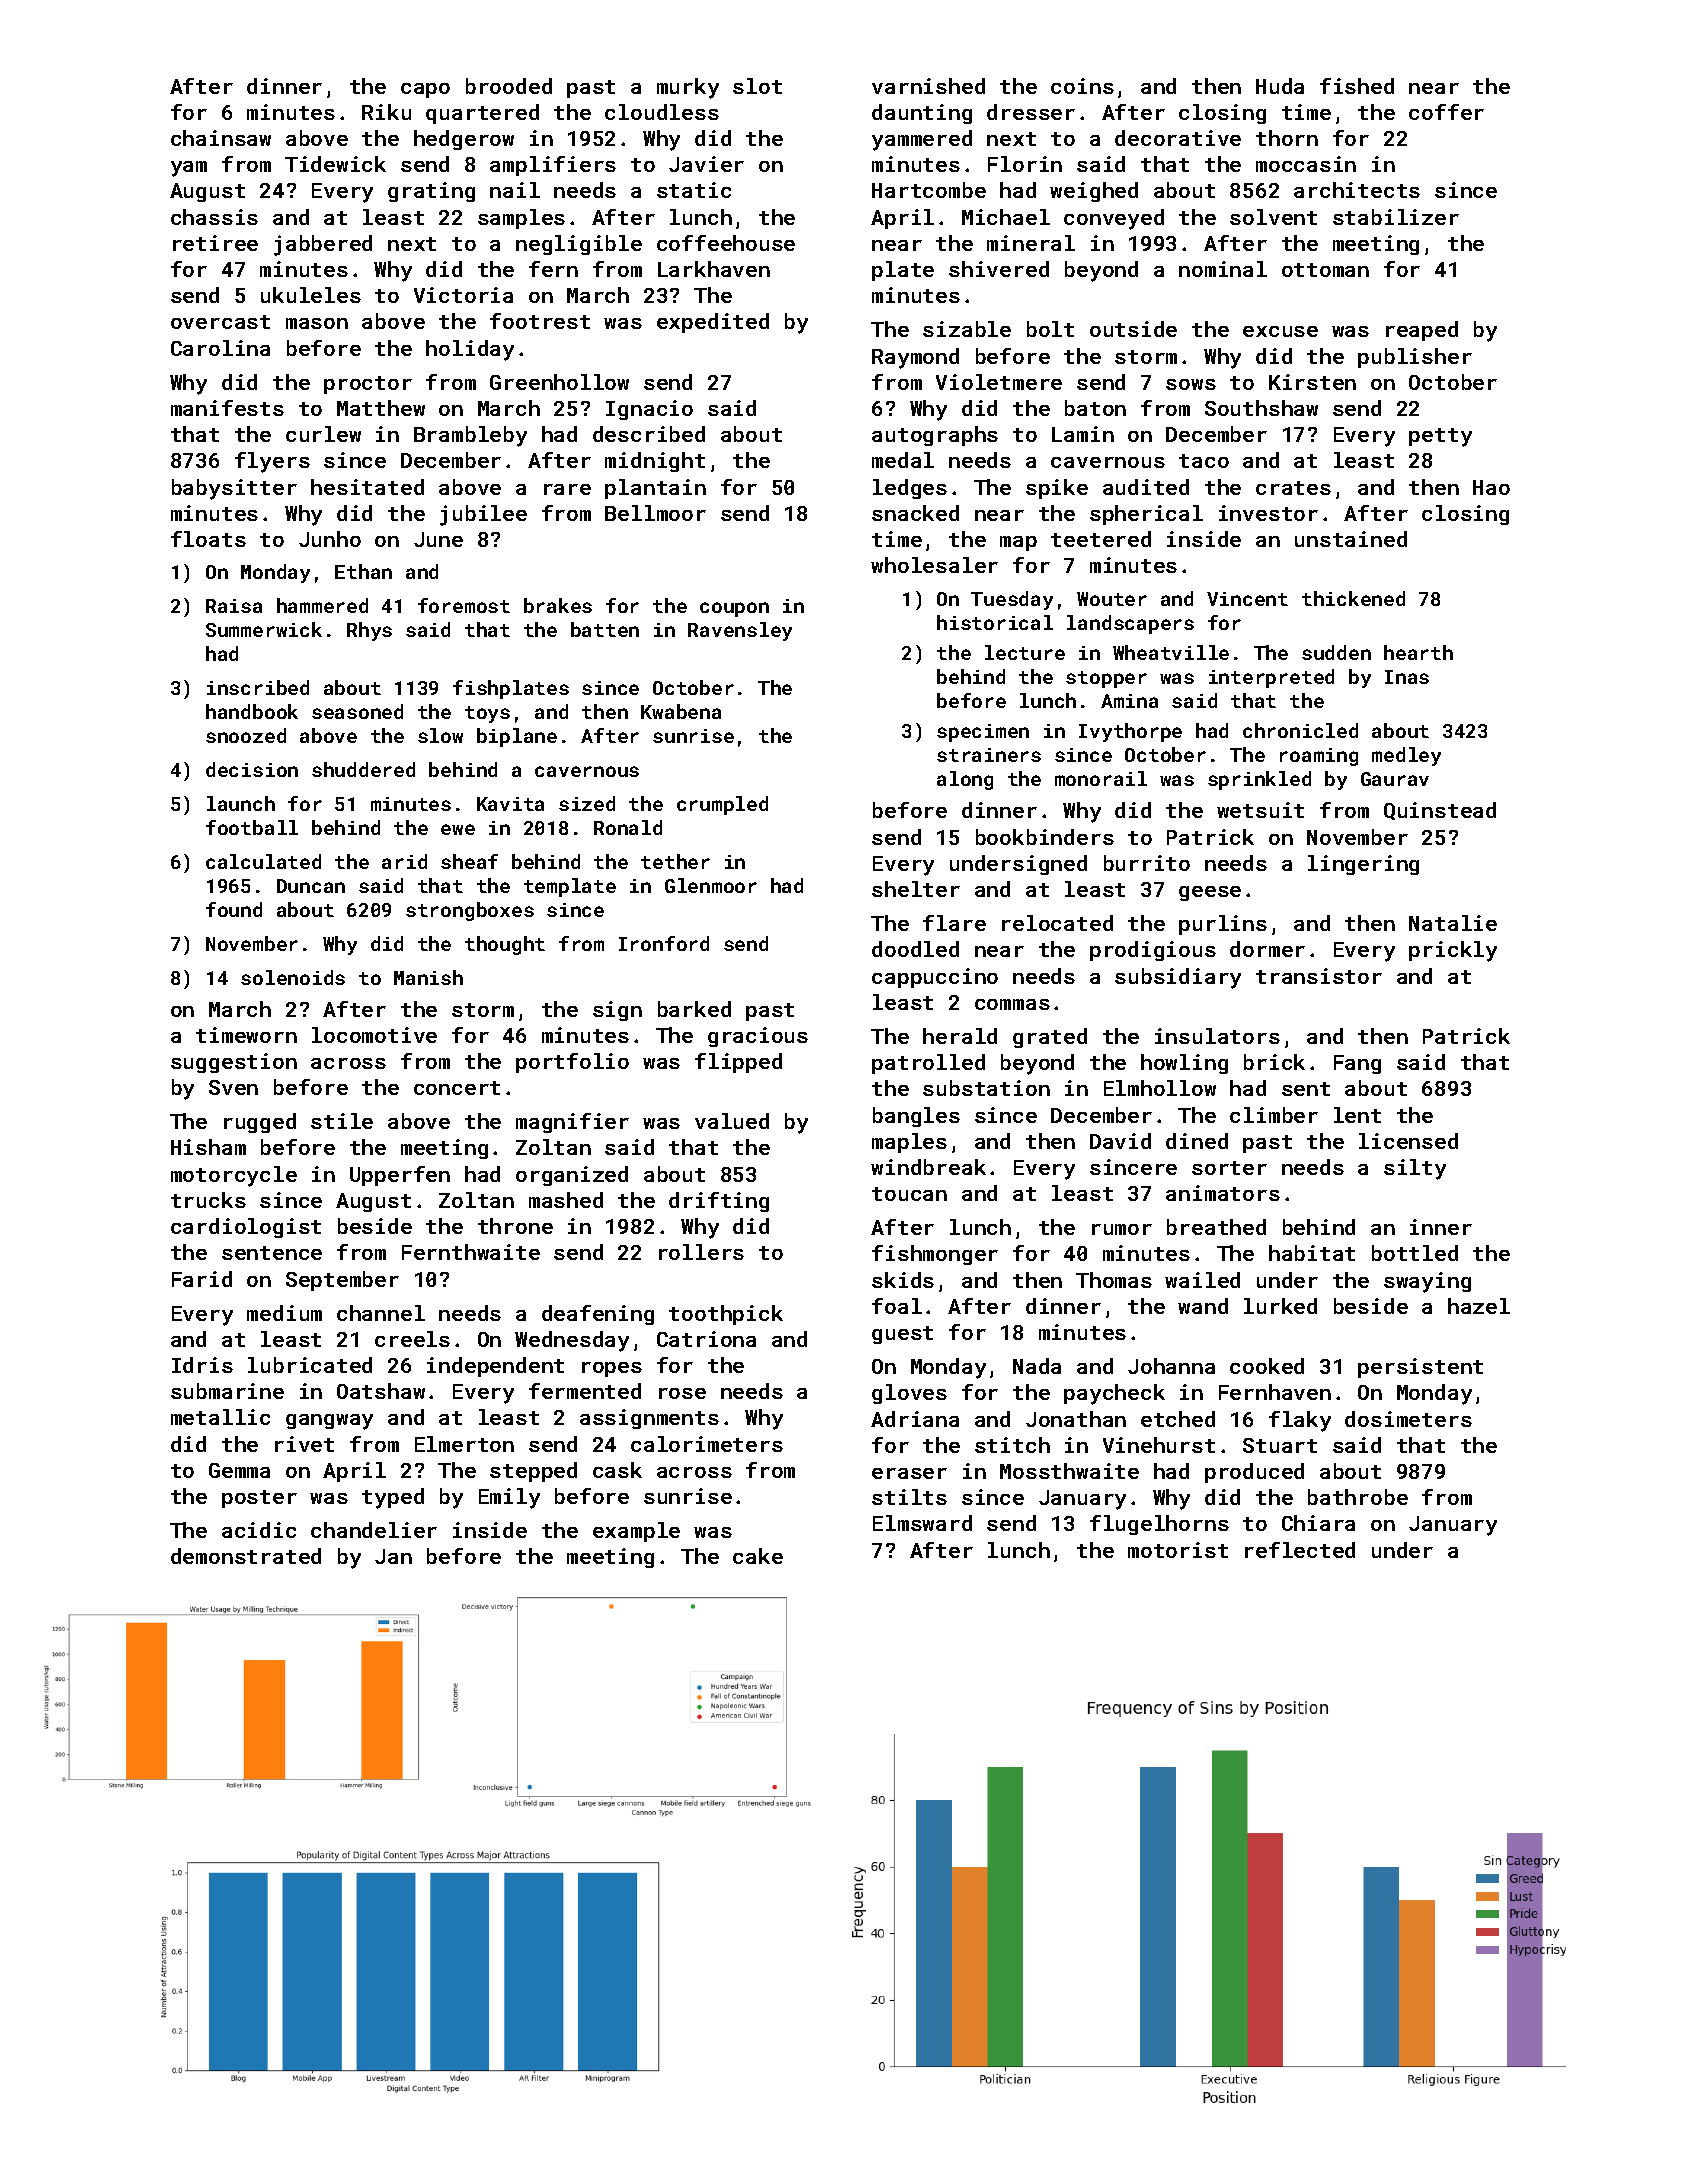 Image resolution: width=1683 pixels, height=2178 pixels. Describe the element at coordinates (934, 565) in the screenshot. I see `wholesaler` at that location.
